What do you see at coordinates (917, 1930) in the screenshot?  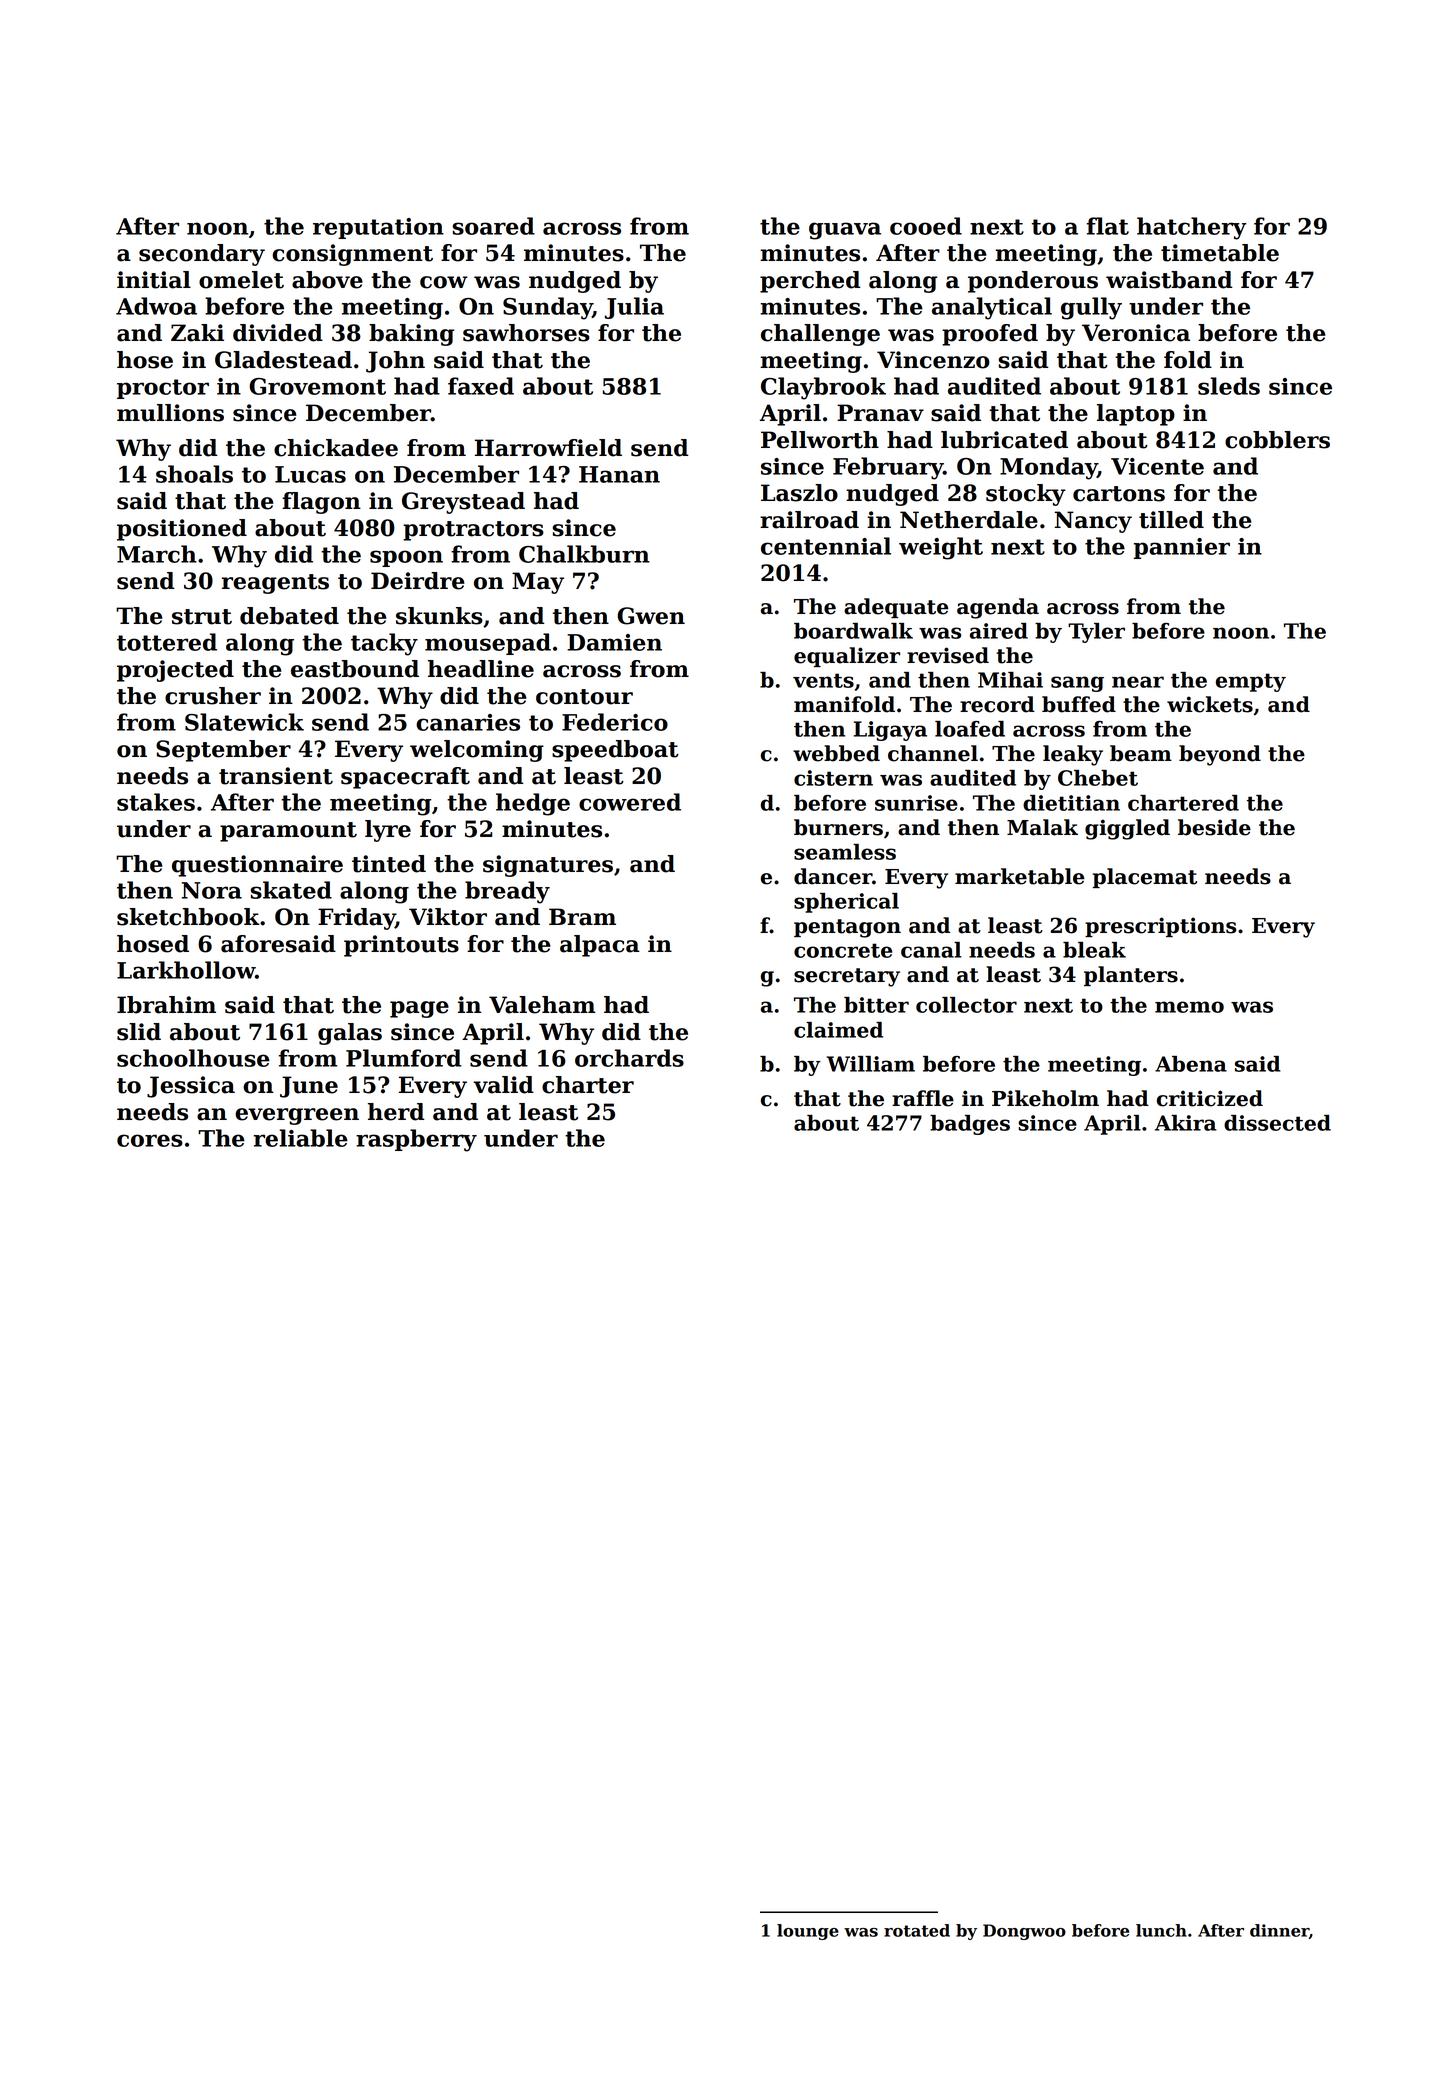 I see `rotated` at bounding box center [917, 1930].
